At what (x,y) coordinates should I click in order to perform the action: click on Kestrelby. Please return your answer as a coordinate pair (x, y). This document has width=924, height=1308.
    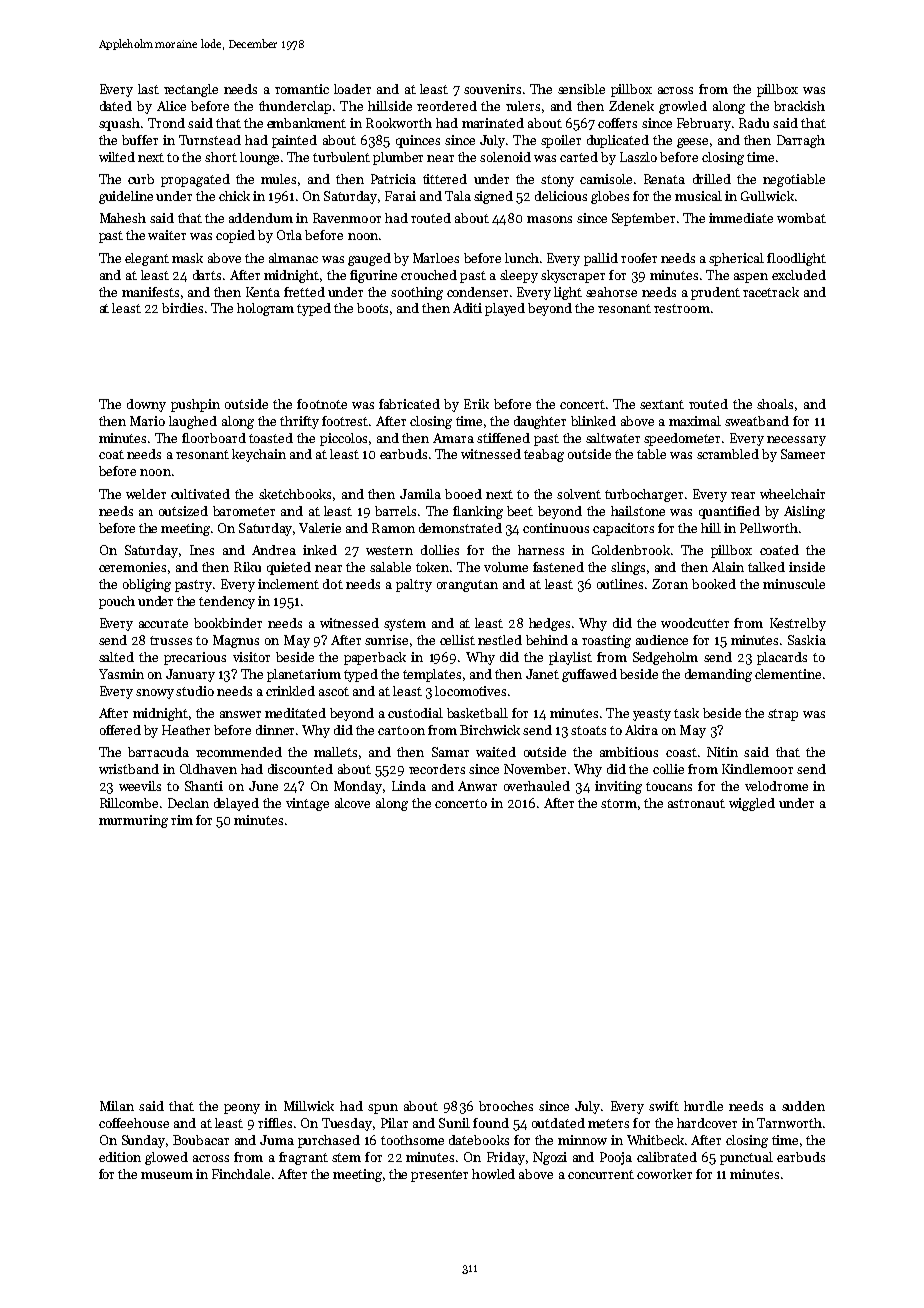
    Looking at the image, I should click on (798, 624).
